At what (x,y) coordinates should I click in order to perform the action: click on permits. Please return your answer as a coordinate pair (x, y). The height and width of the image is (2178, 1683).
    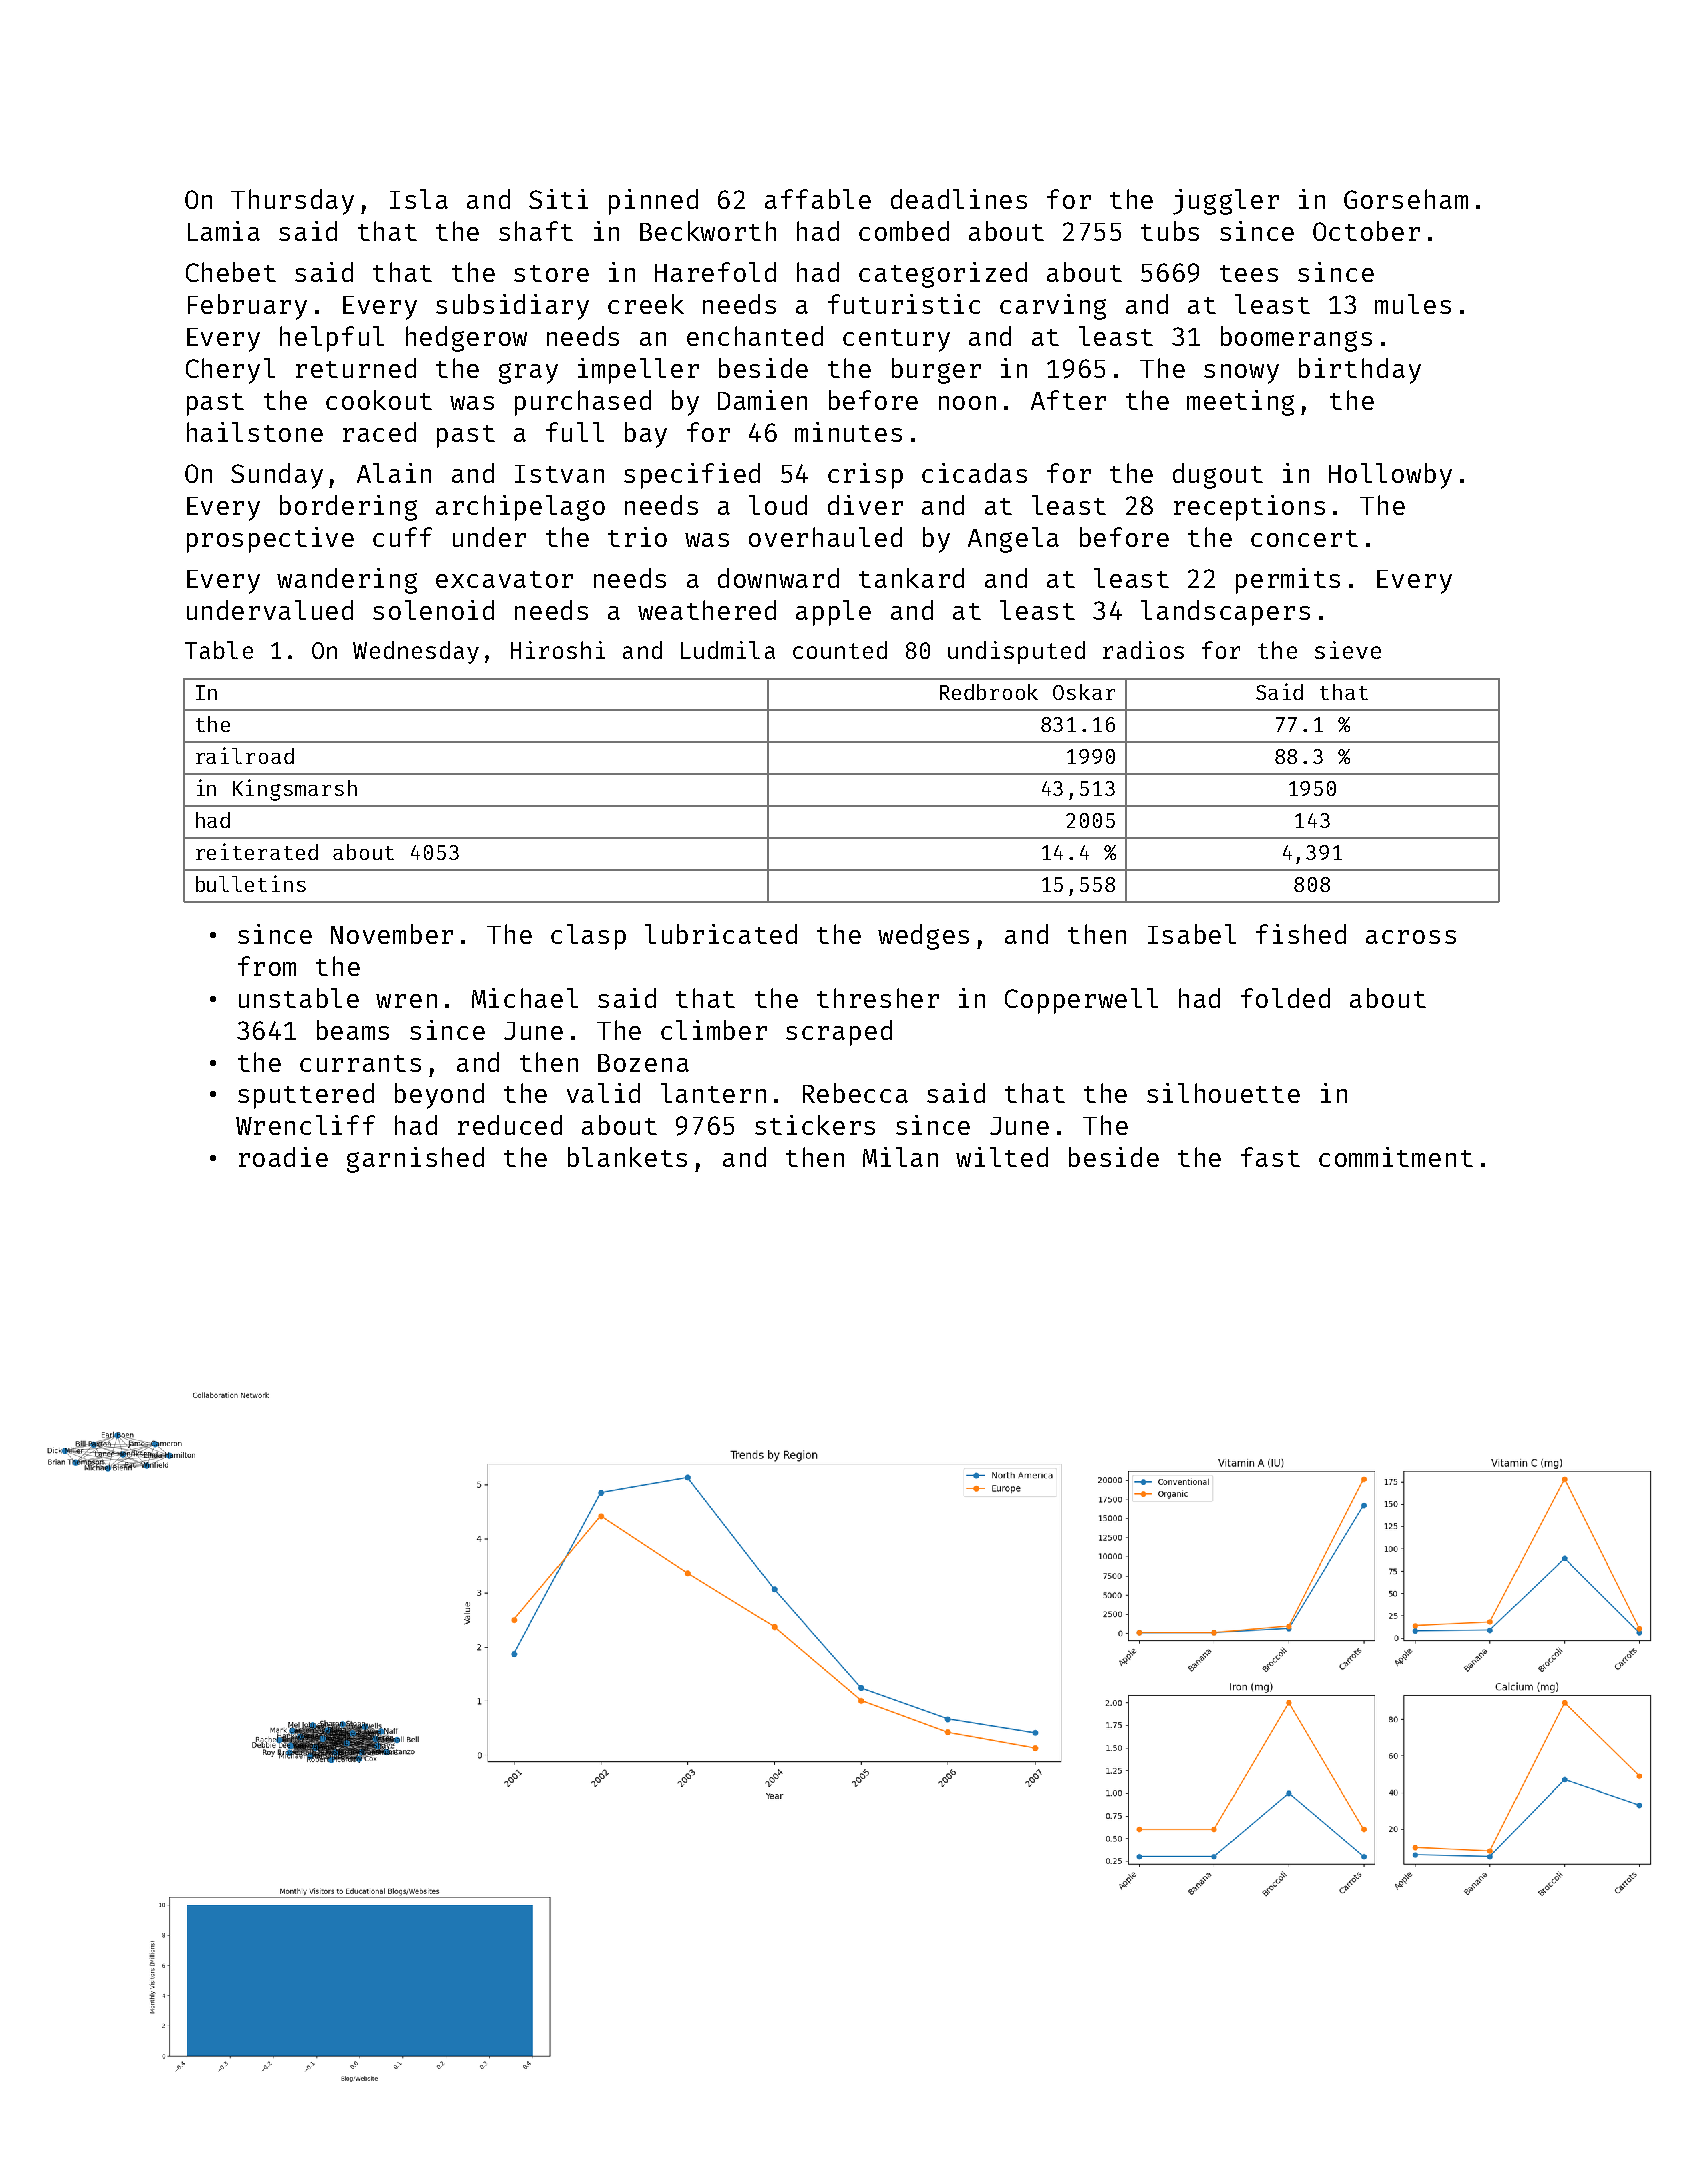
    Looking at the image, I should click on (1288, 581).
